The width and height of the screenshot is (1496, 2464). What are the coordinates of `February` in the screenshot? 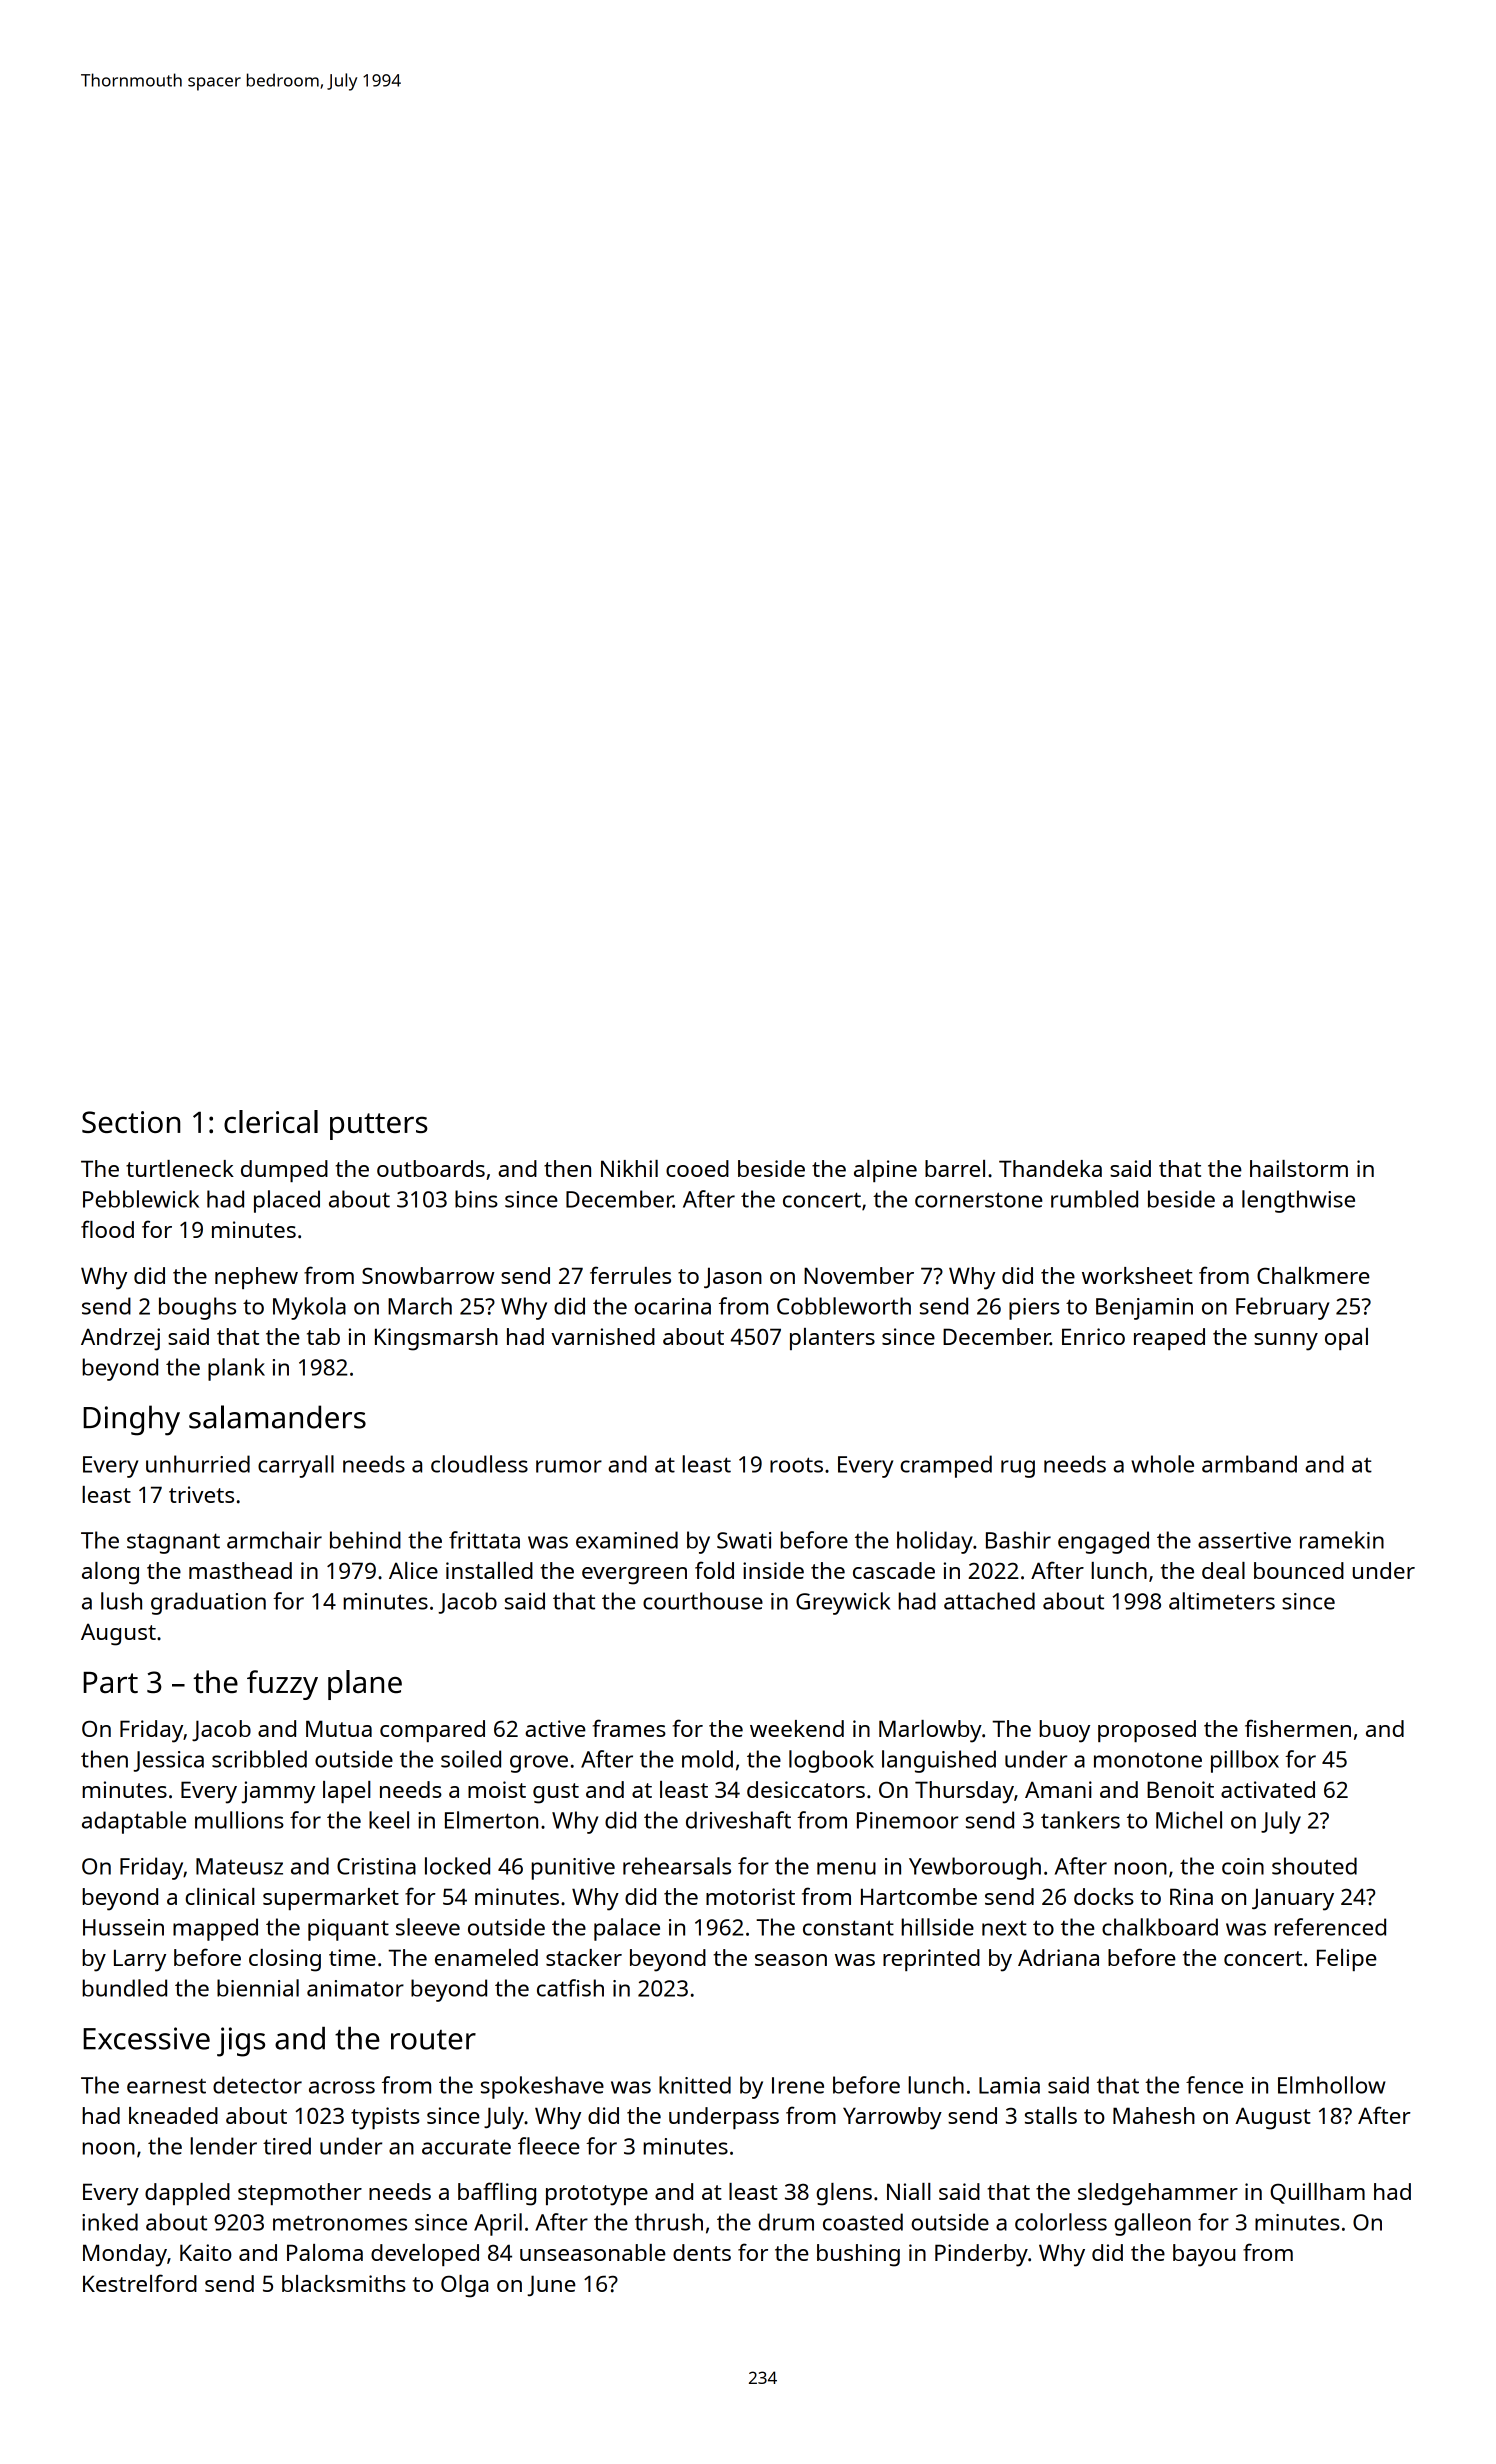 It's located at (1282, 1308).
